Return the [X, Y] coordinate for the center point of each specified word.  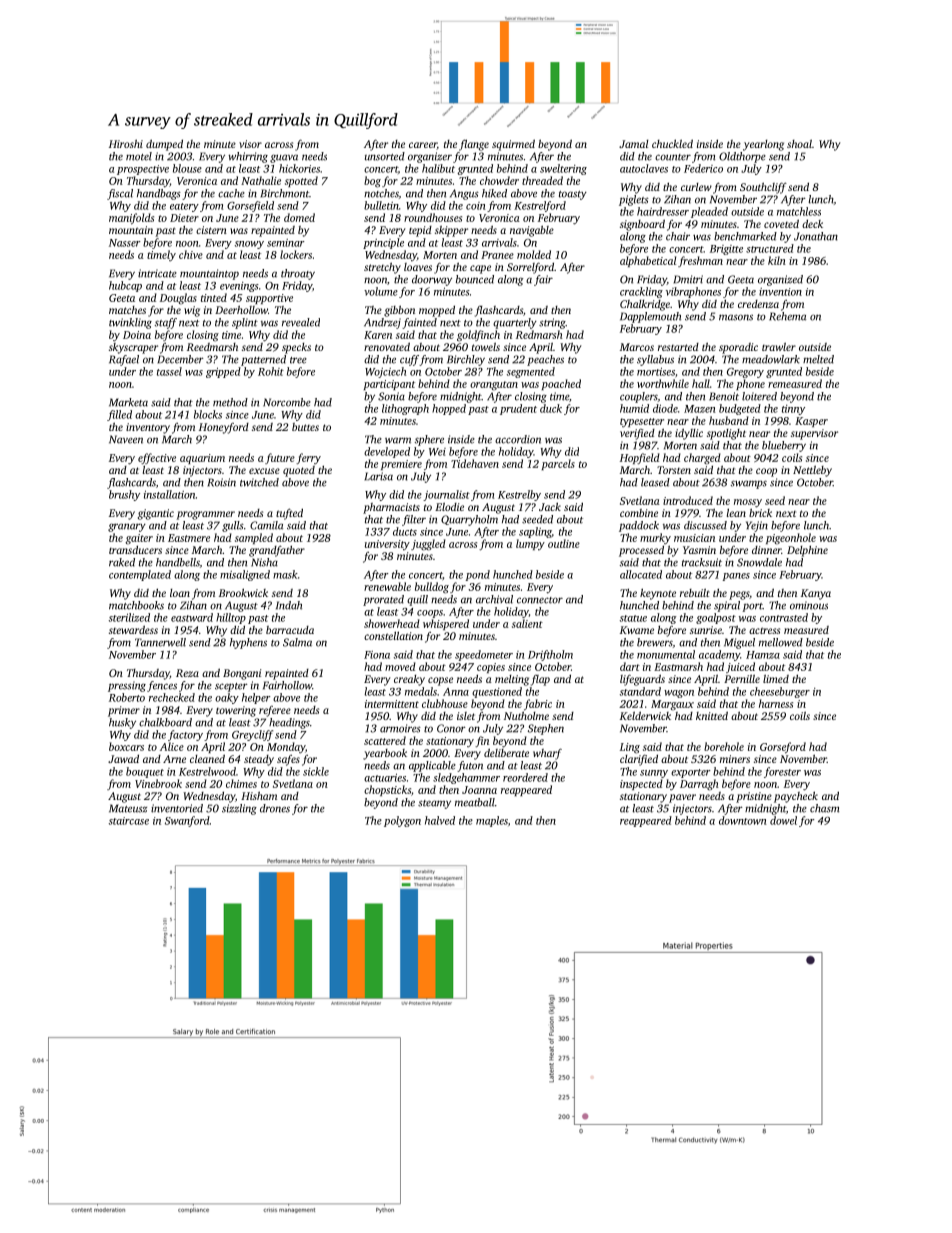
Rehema [787, 316]
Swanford [187, 821]
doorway [432, 280]
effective [157, 458]
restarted [678, 347]
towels [486, 346]
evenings [239, 287]
